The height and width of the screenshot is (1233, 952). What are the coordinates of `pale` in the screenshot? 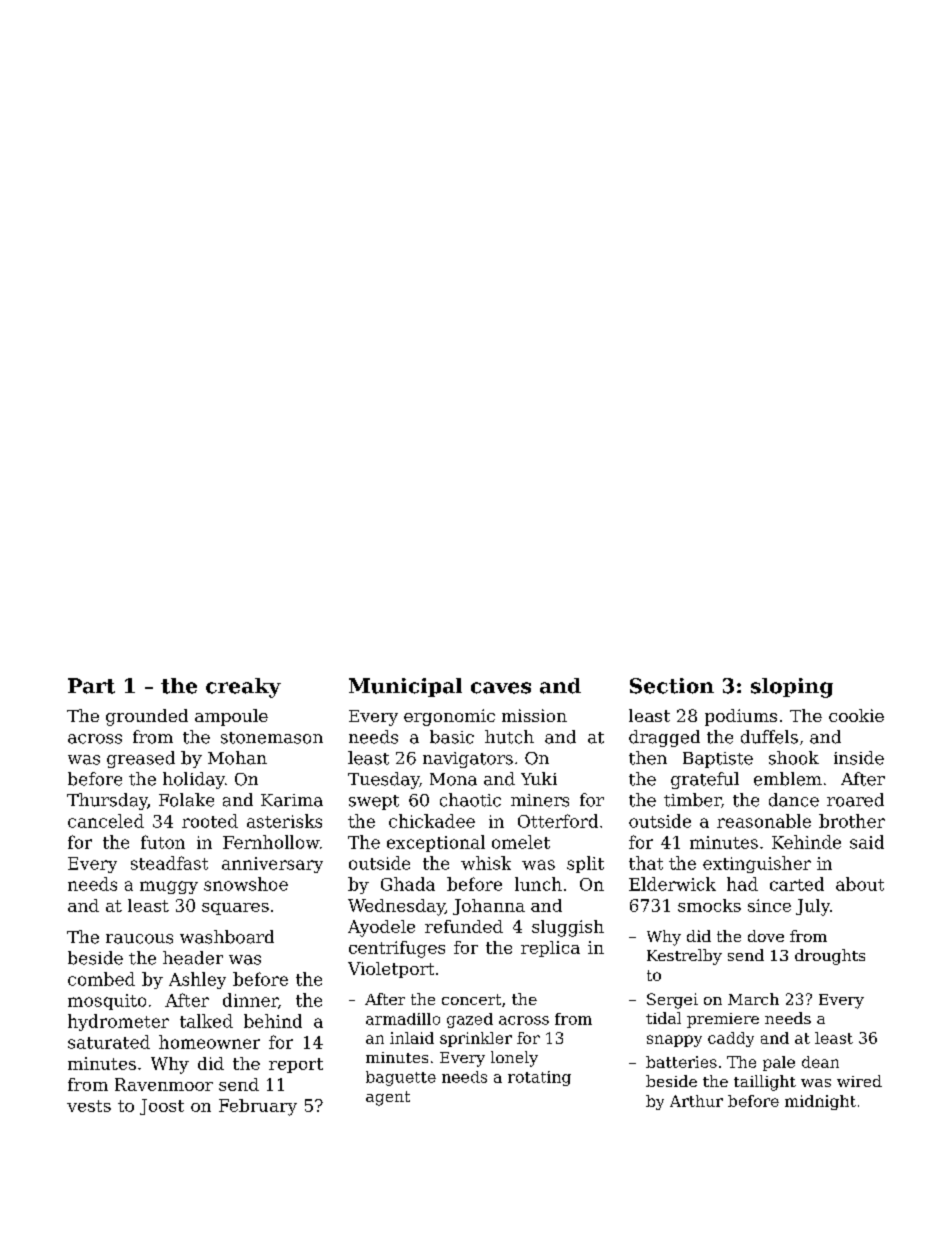 It's located at (779, 1063).
